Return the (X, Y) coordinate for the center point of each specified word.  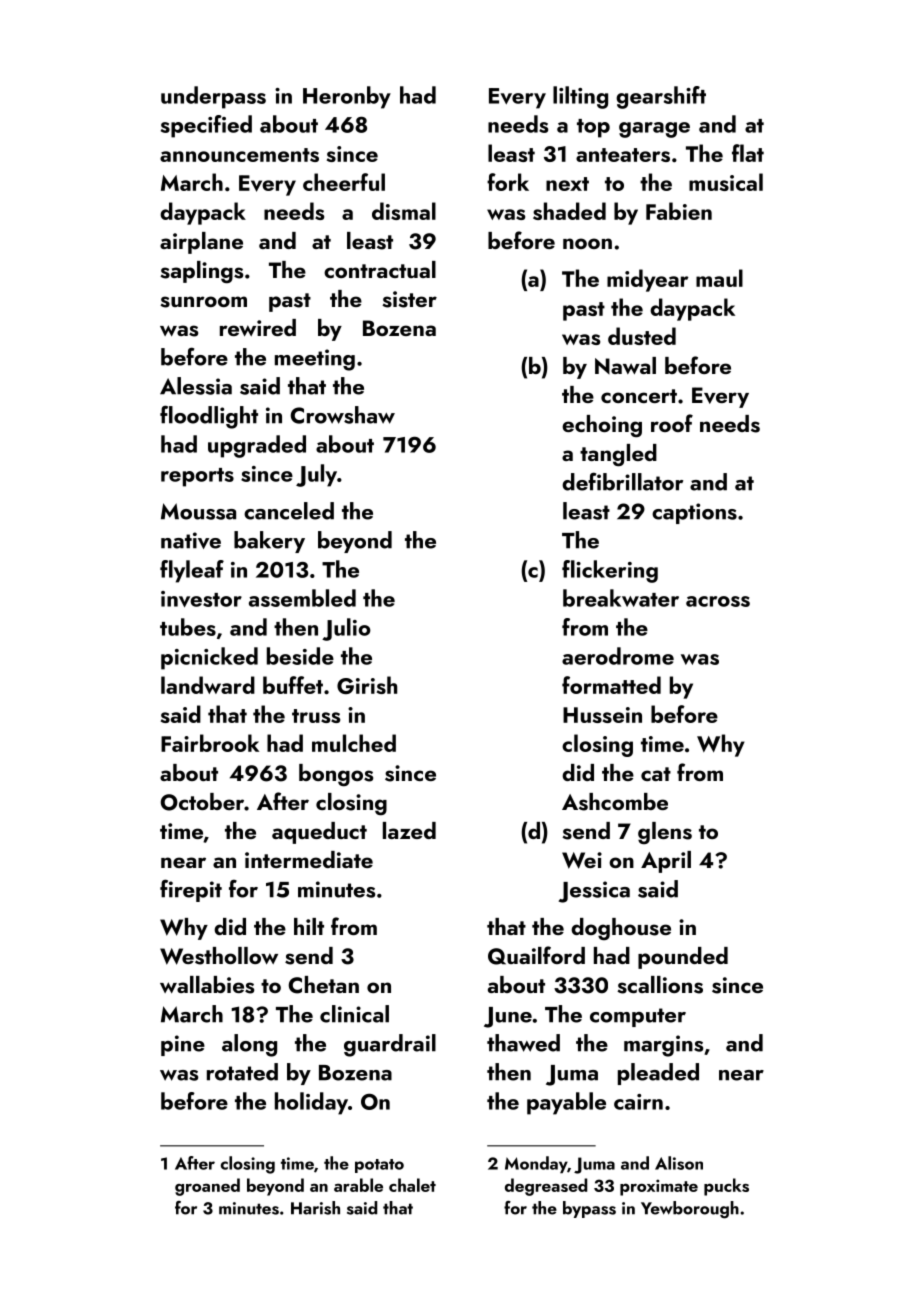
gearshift (661, 97)
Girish (367, 685)
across (718, 601)
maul (719, 278)
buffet (293, 685)
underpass (213, 97)
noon (587, 243)
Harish (315, 1208)
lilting (580, 97)
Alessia (196, 386)
